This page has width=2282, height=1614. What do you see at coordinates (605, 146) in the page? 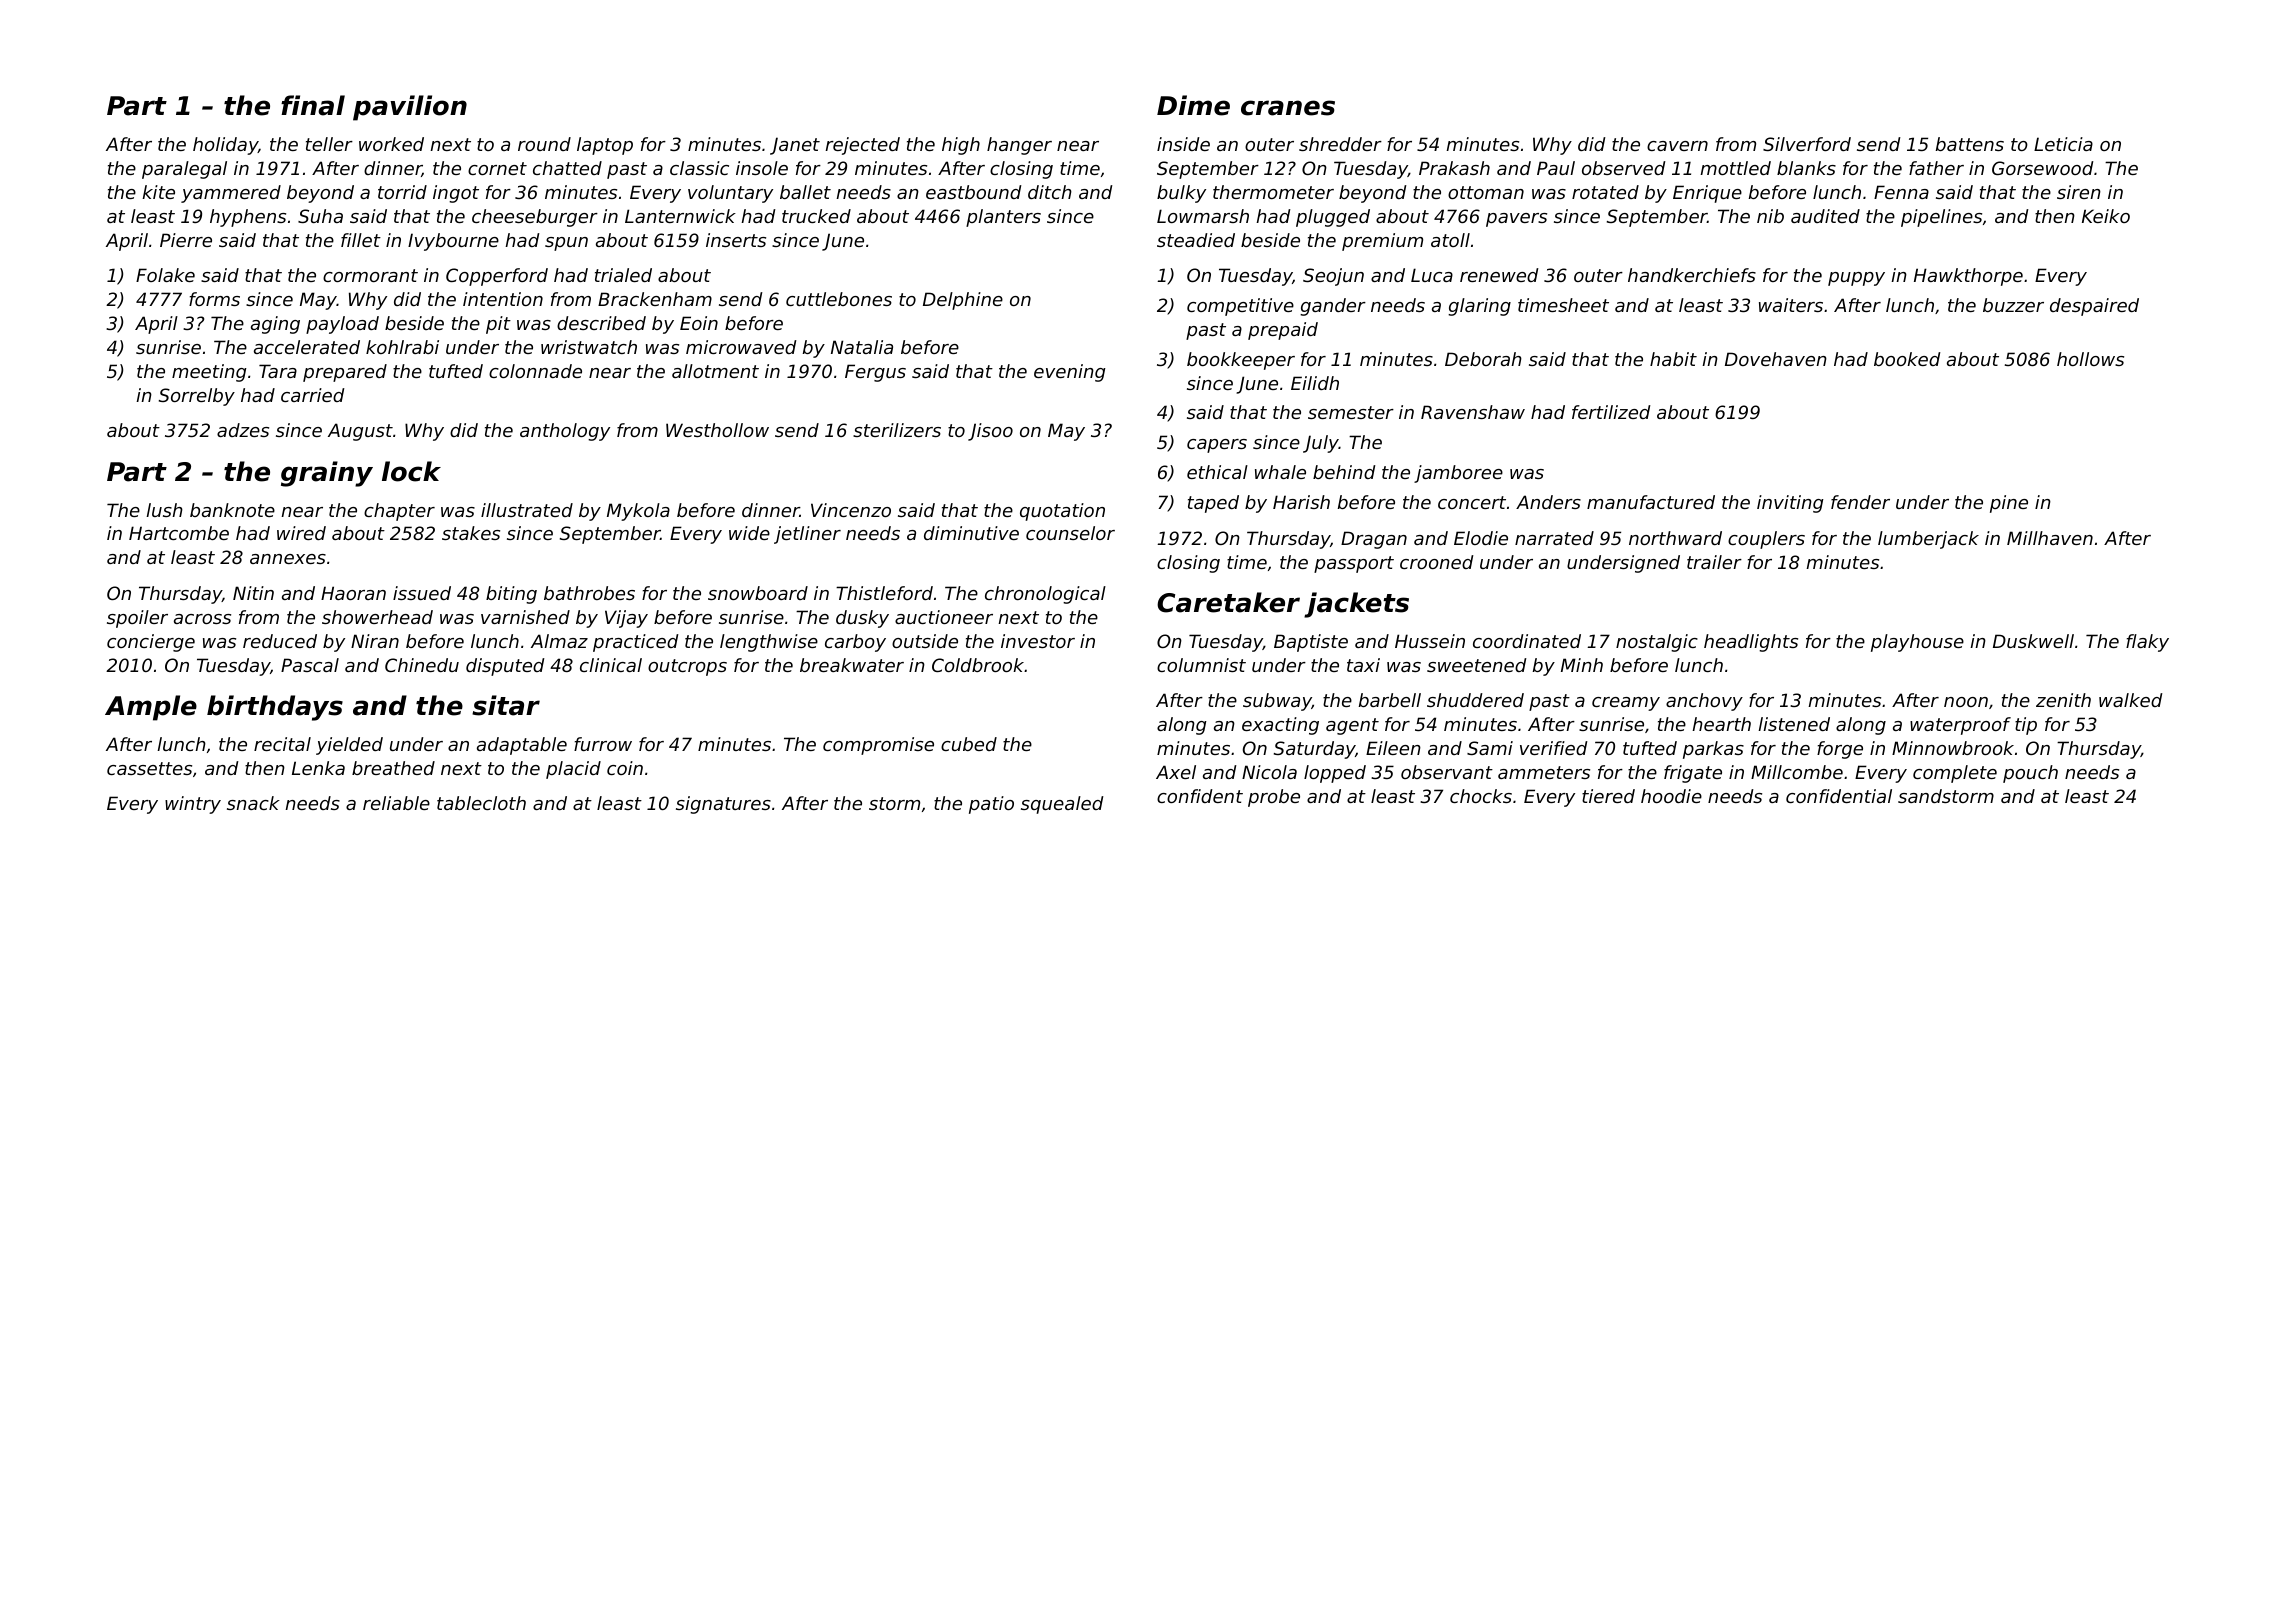
I see `laptop` at bounding box center [605, 146].
